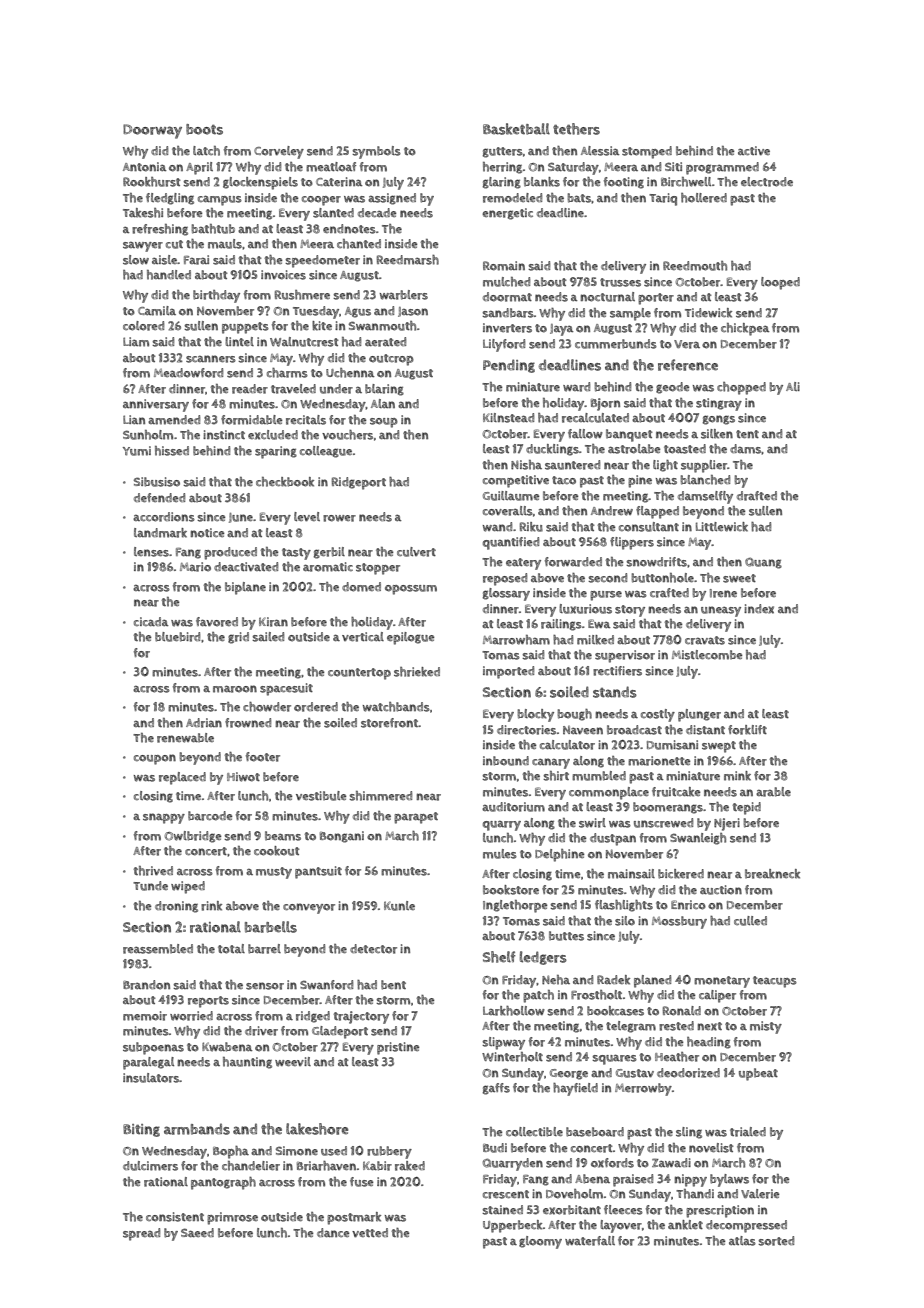  Describe the element at coordinates (145, 1016) in the image. I see `memoir` at that location.
